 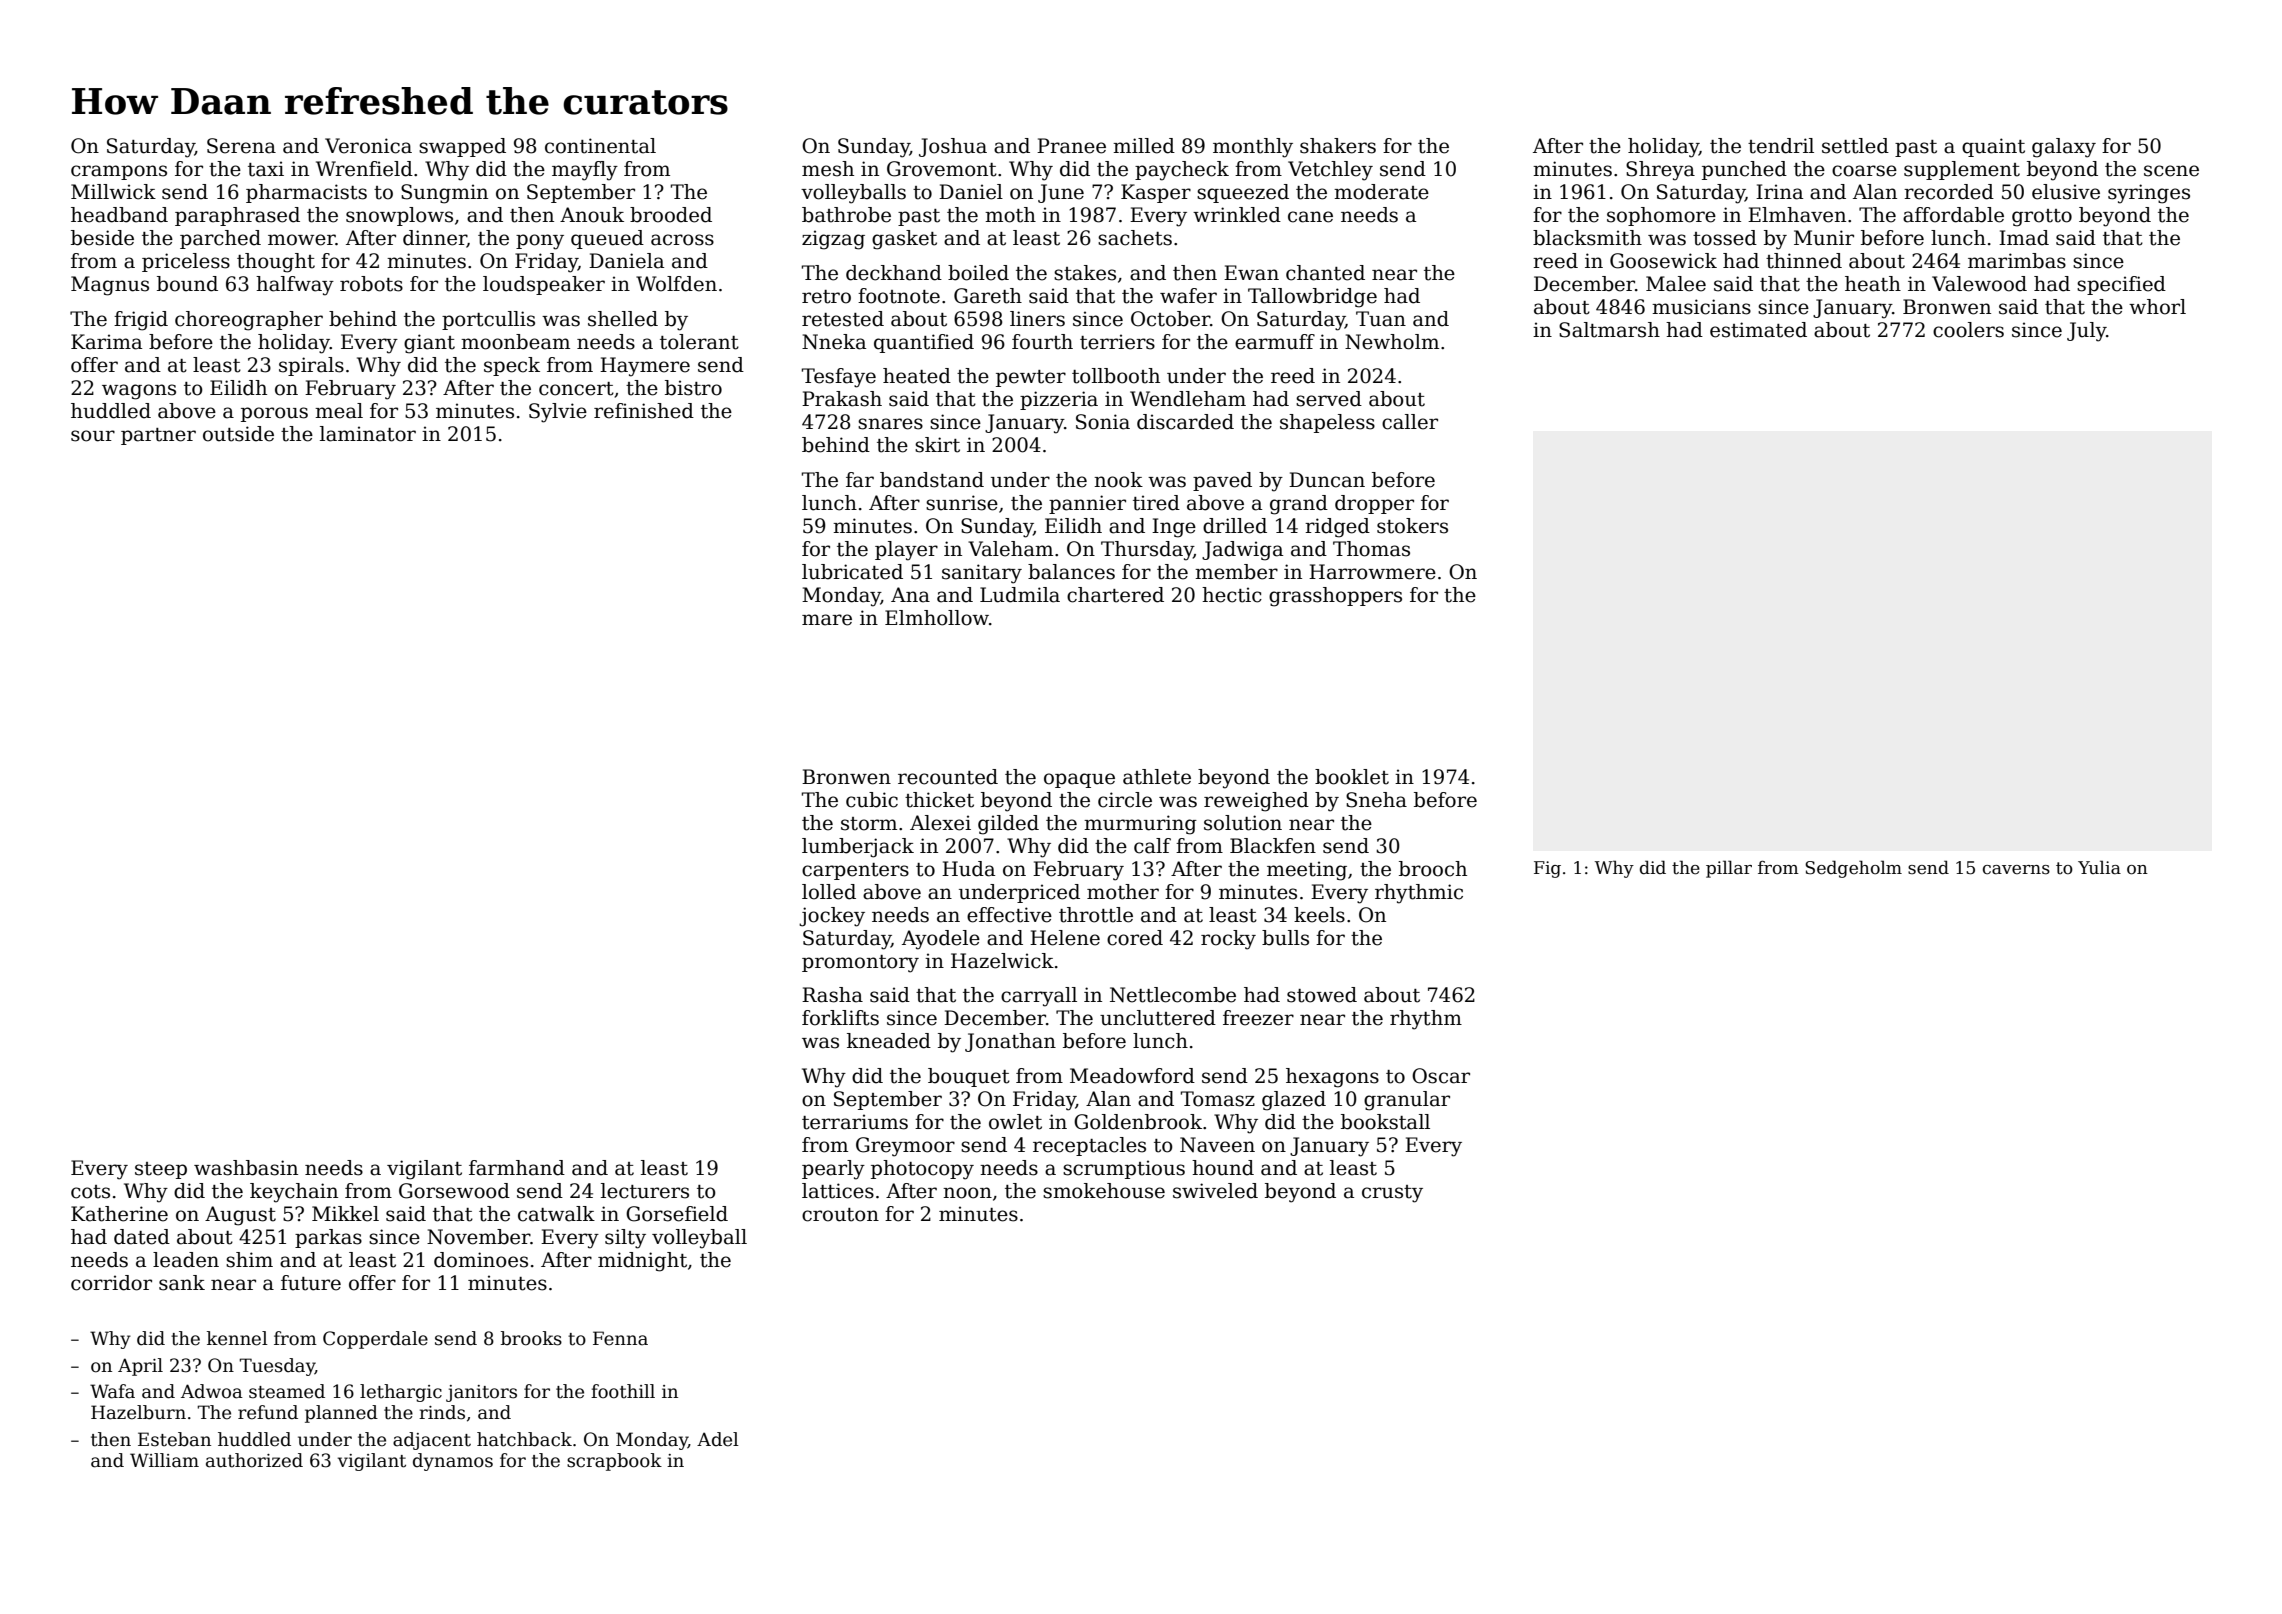 What do you see at coordinates (93, 436) in the page?
I see `sour` at bounding box center [93, 436].
